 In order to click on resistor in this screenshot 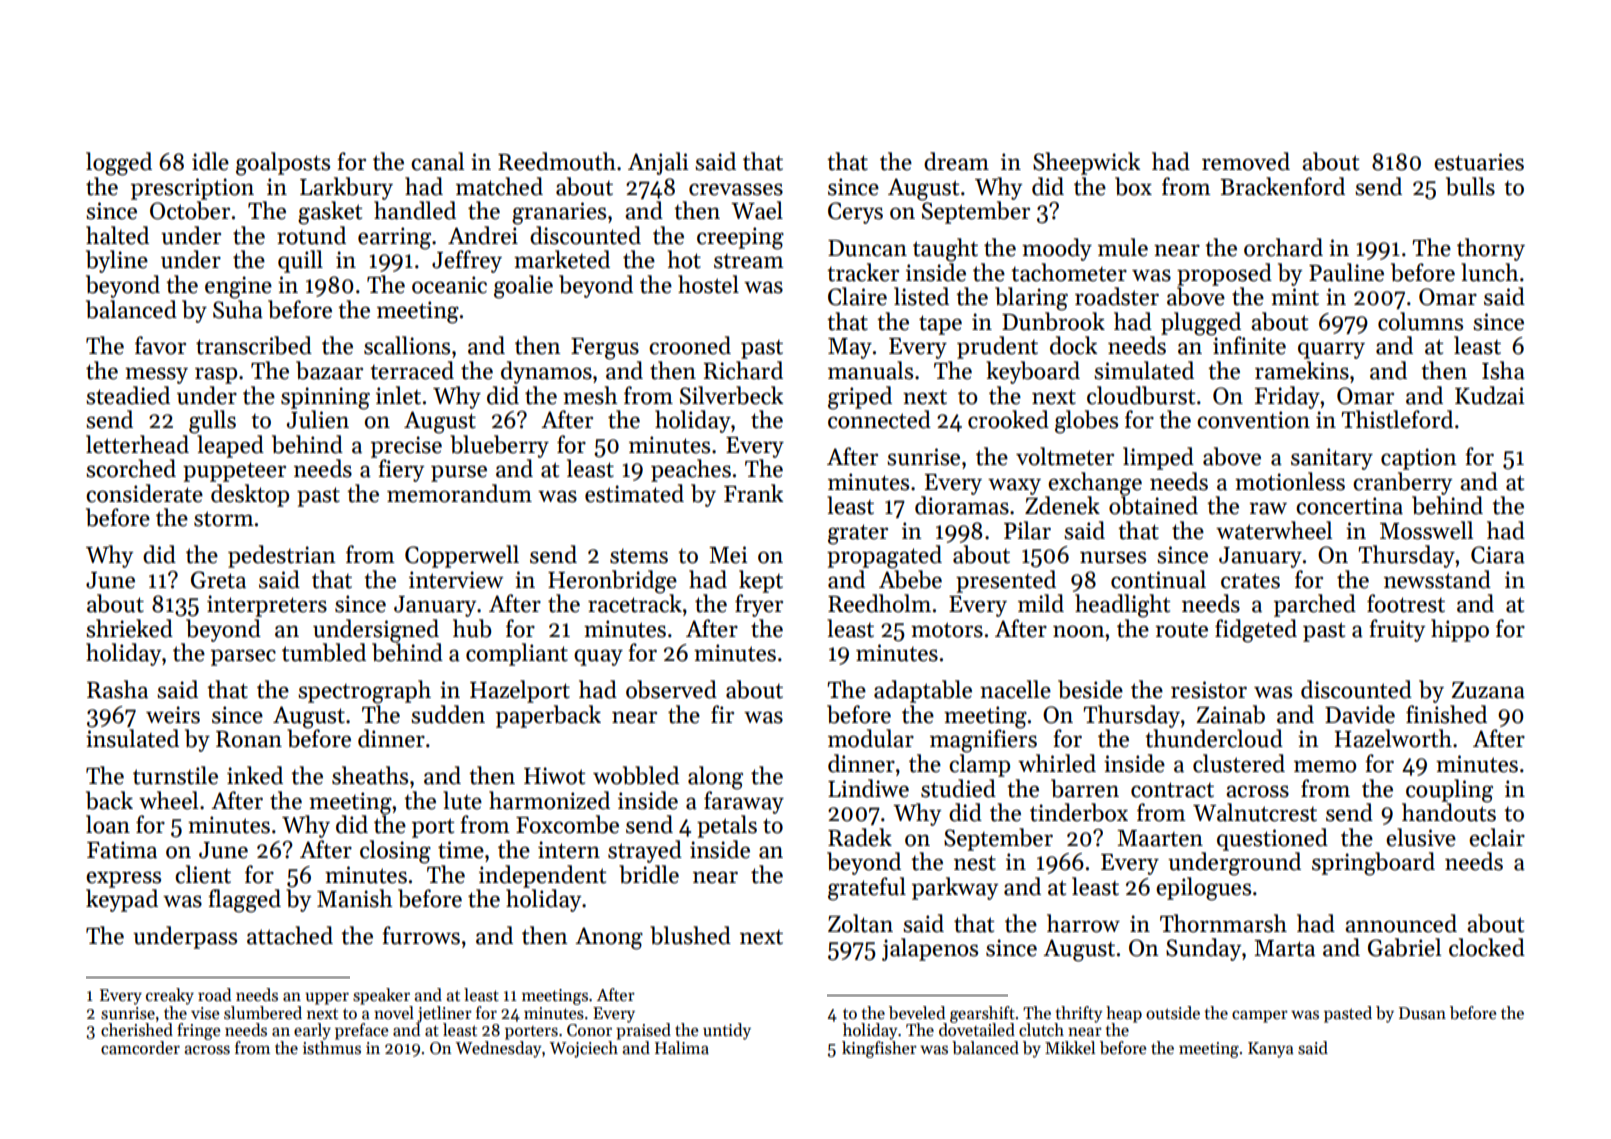, I will do `click(1209, 690)`.
